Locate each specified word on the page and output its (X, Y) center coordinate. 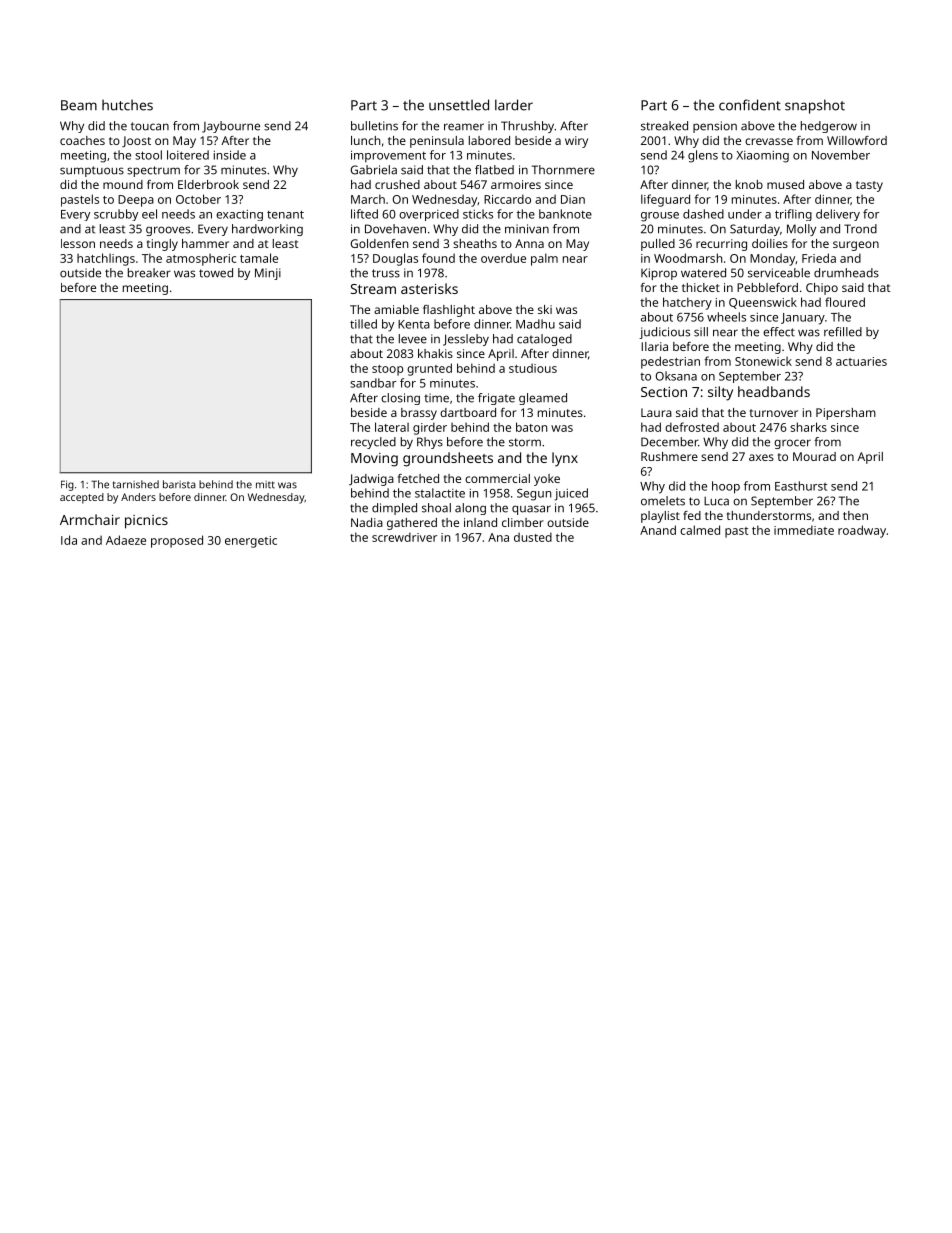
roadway (862, 531)
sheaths (475, 243)
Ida (69, 540)
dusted (533, 537)
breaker (149, 273)
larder (514, 105)
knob (749, 184)
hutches (127, 105)
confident (750, 105)
